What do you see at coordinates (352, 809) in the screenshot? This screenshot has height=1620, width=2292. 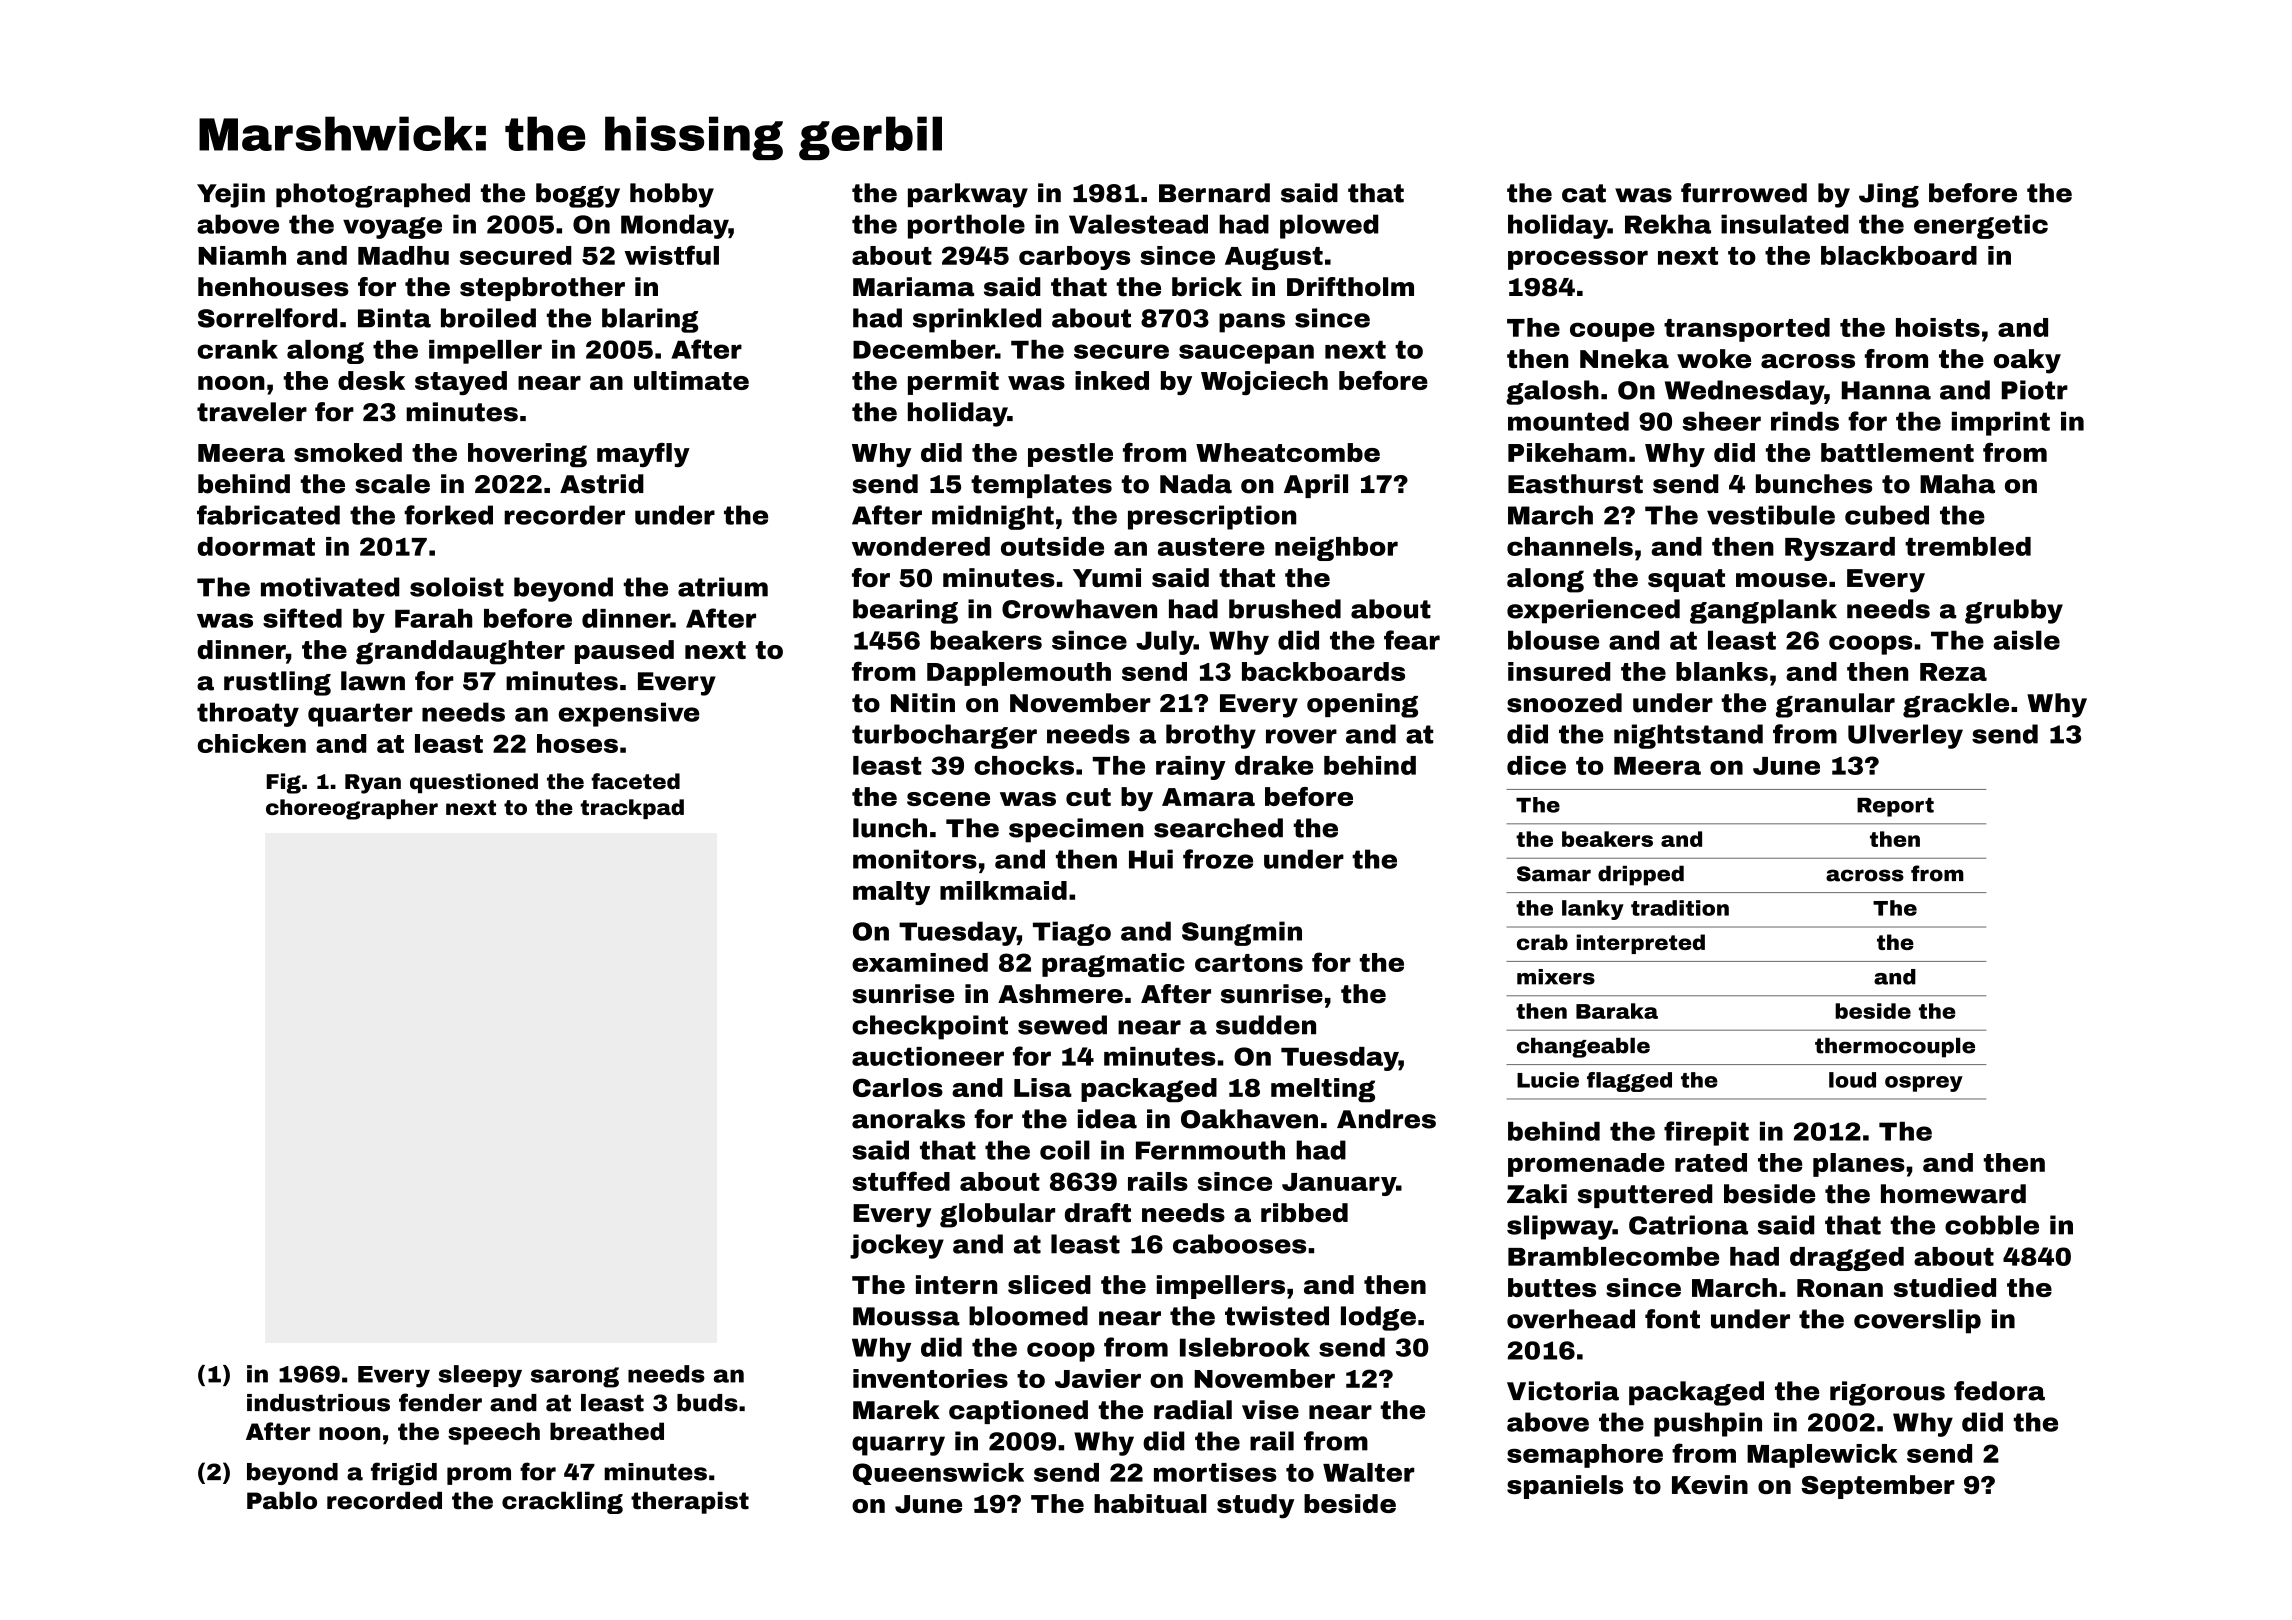 I see `choreographer` at bounding box center [352, 809].
